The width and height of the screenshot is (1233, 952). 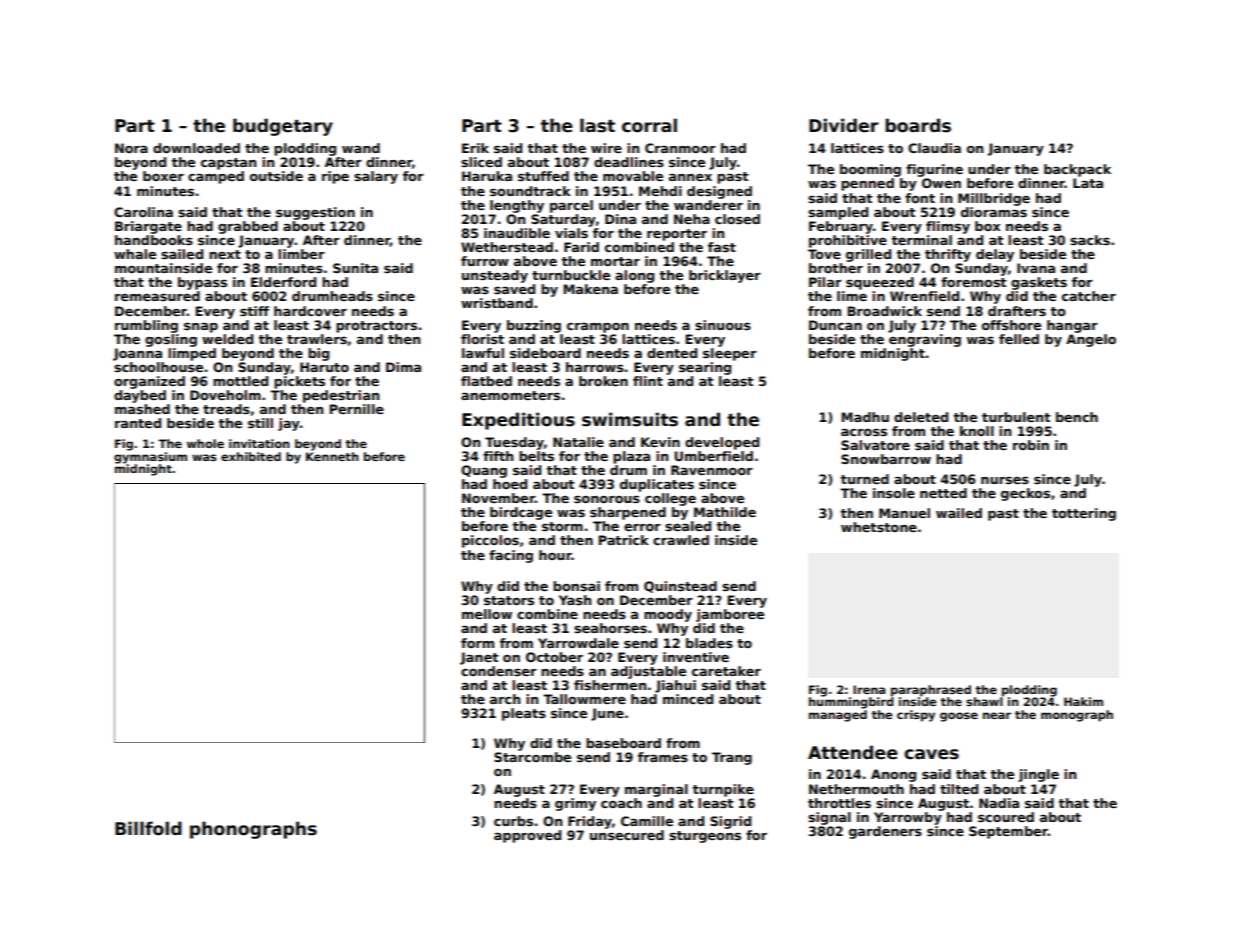 What do you see at coordinates (283, 127) in the screenshot?
I see `budgetary` at bounding box center [283, 127].
